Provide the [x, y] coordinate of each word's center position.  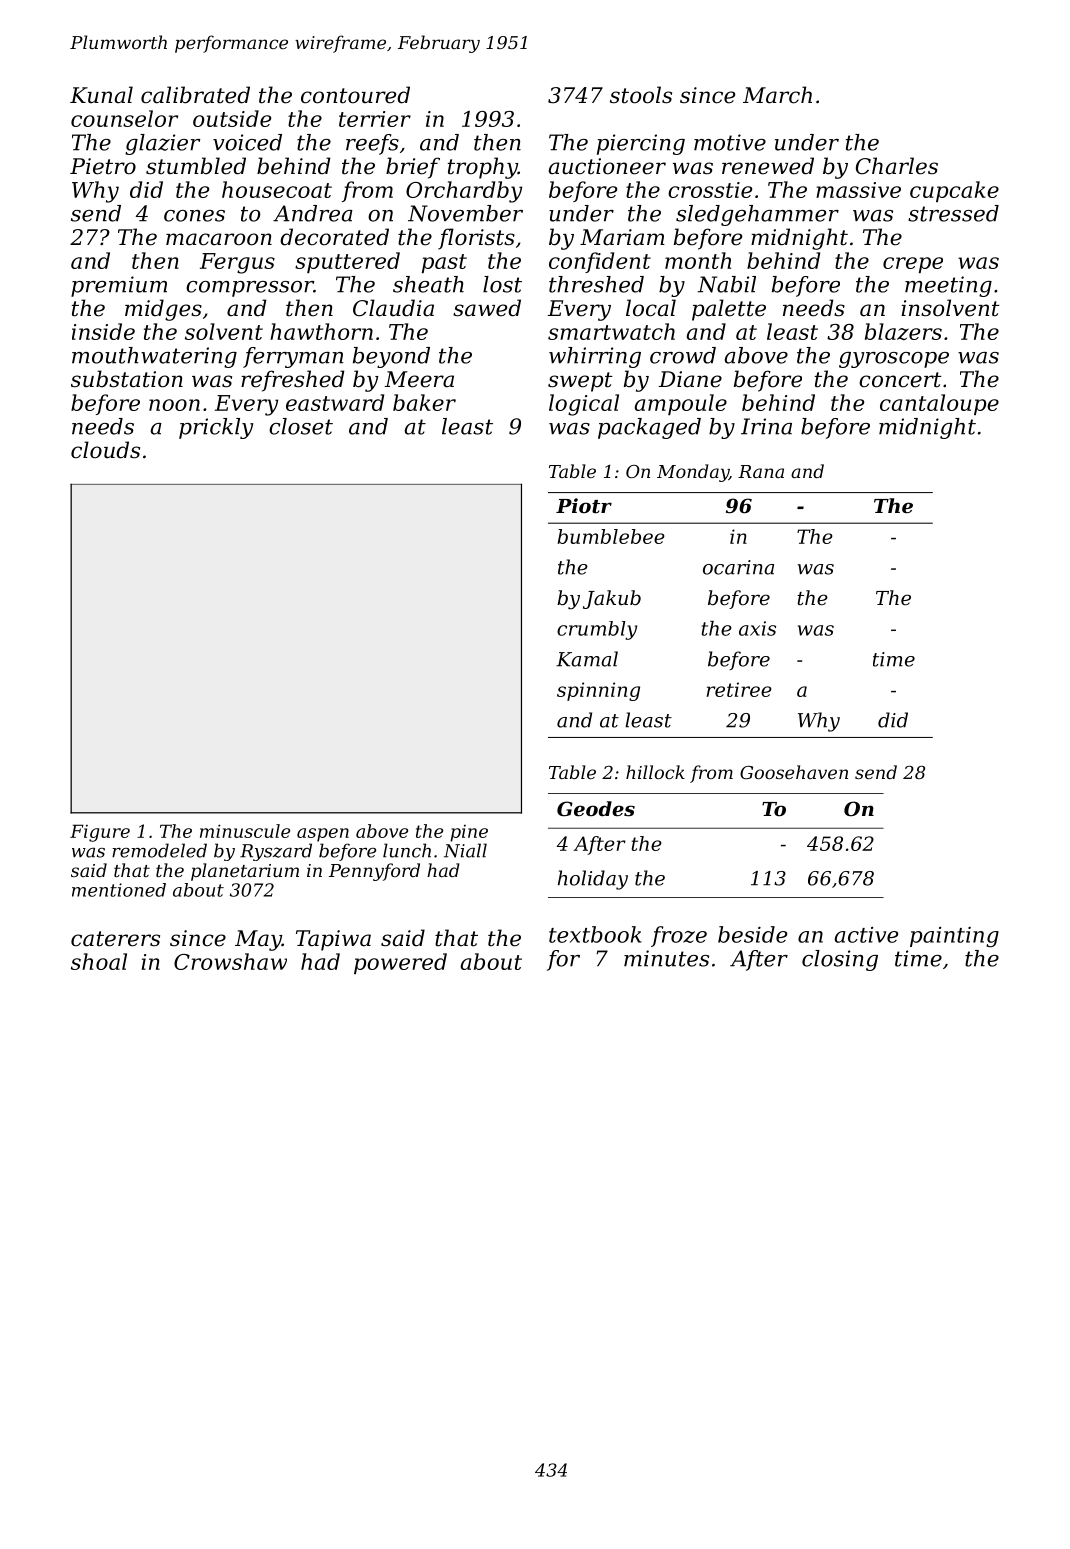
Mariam [622, 237]
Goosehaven [794, 772]
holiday [593, 880]
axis [757, 628]
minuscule [245, 831]
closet [301, 426]
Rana [761, 471]
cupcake [954, 191]
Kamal [587, 659]
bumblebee [611, 536]
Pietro [103, 166]
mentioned [119, 890]
